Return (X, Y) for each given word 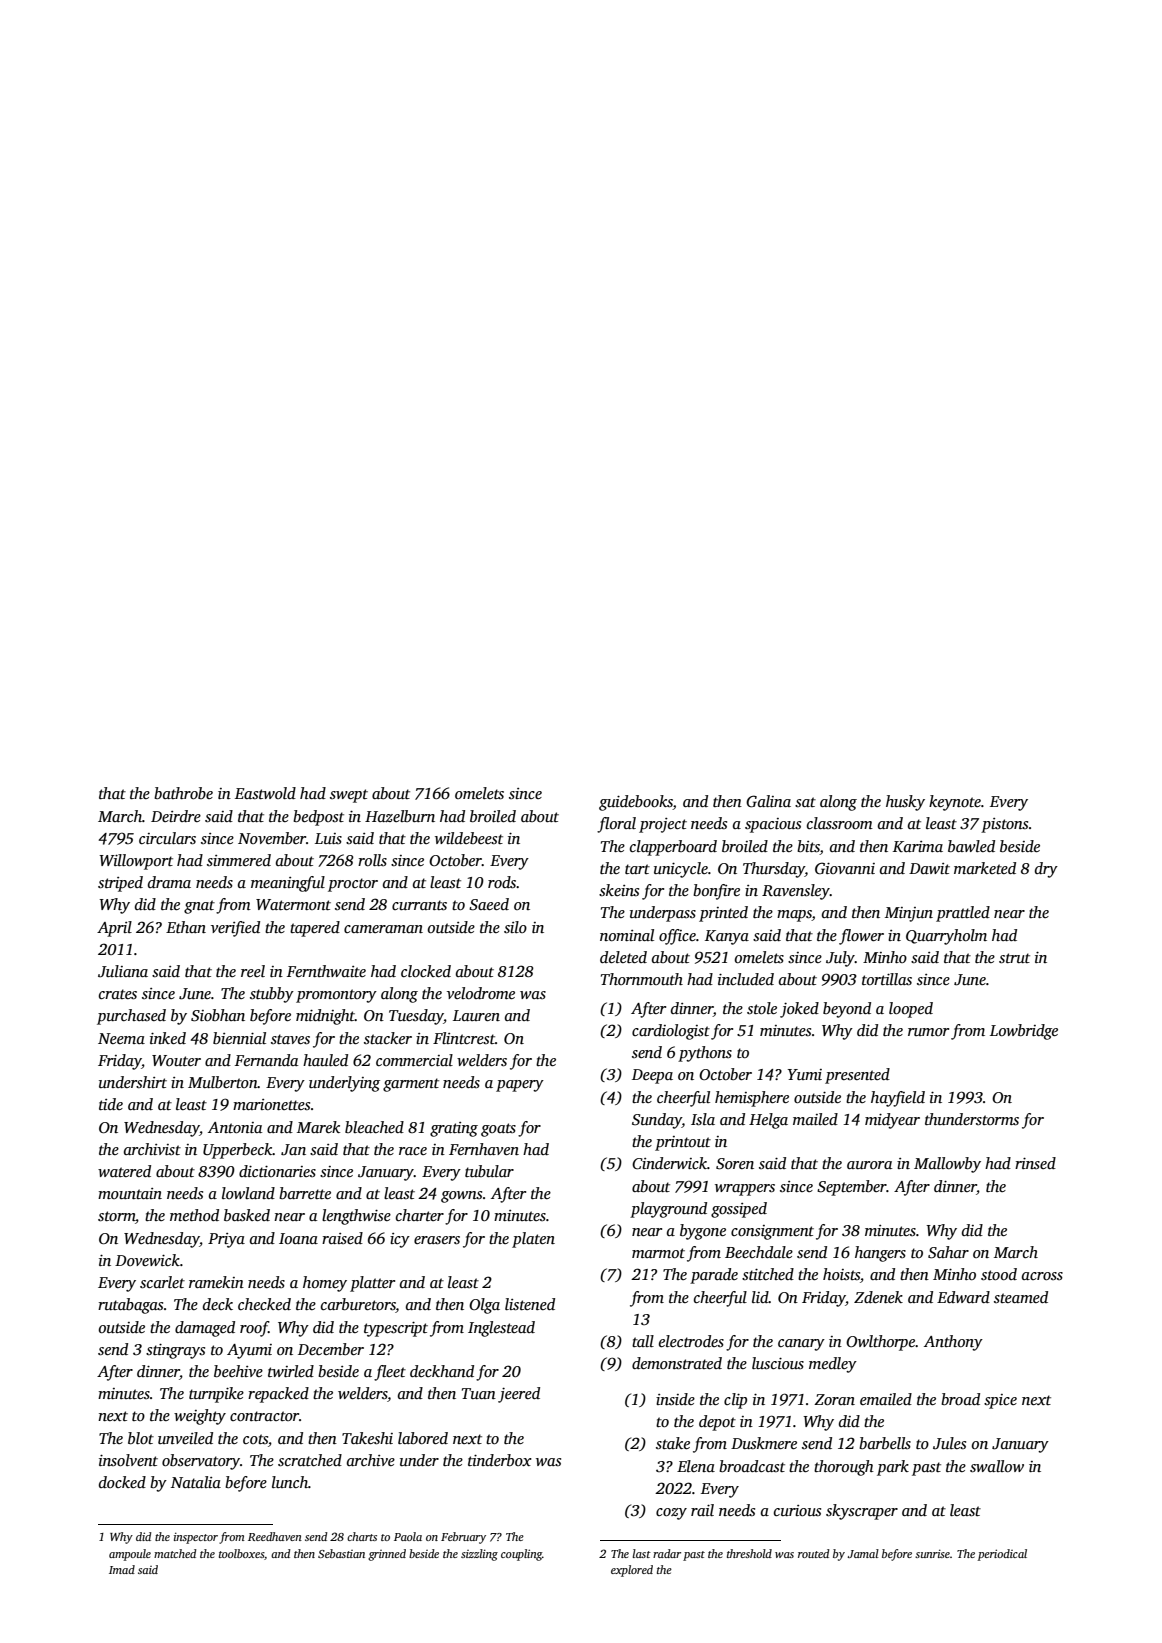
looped (911, 1010)
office (677, 937)
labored (423, 1438)
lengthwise (356, 1217)
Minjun (909, 914)
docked (122, 1482)
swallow (997, 1466)
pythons (705, 1054)
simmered (239, 860)
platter (372, 1284)
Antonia (235, 1127)
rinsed (1035, 1163)
